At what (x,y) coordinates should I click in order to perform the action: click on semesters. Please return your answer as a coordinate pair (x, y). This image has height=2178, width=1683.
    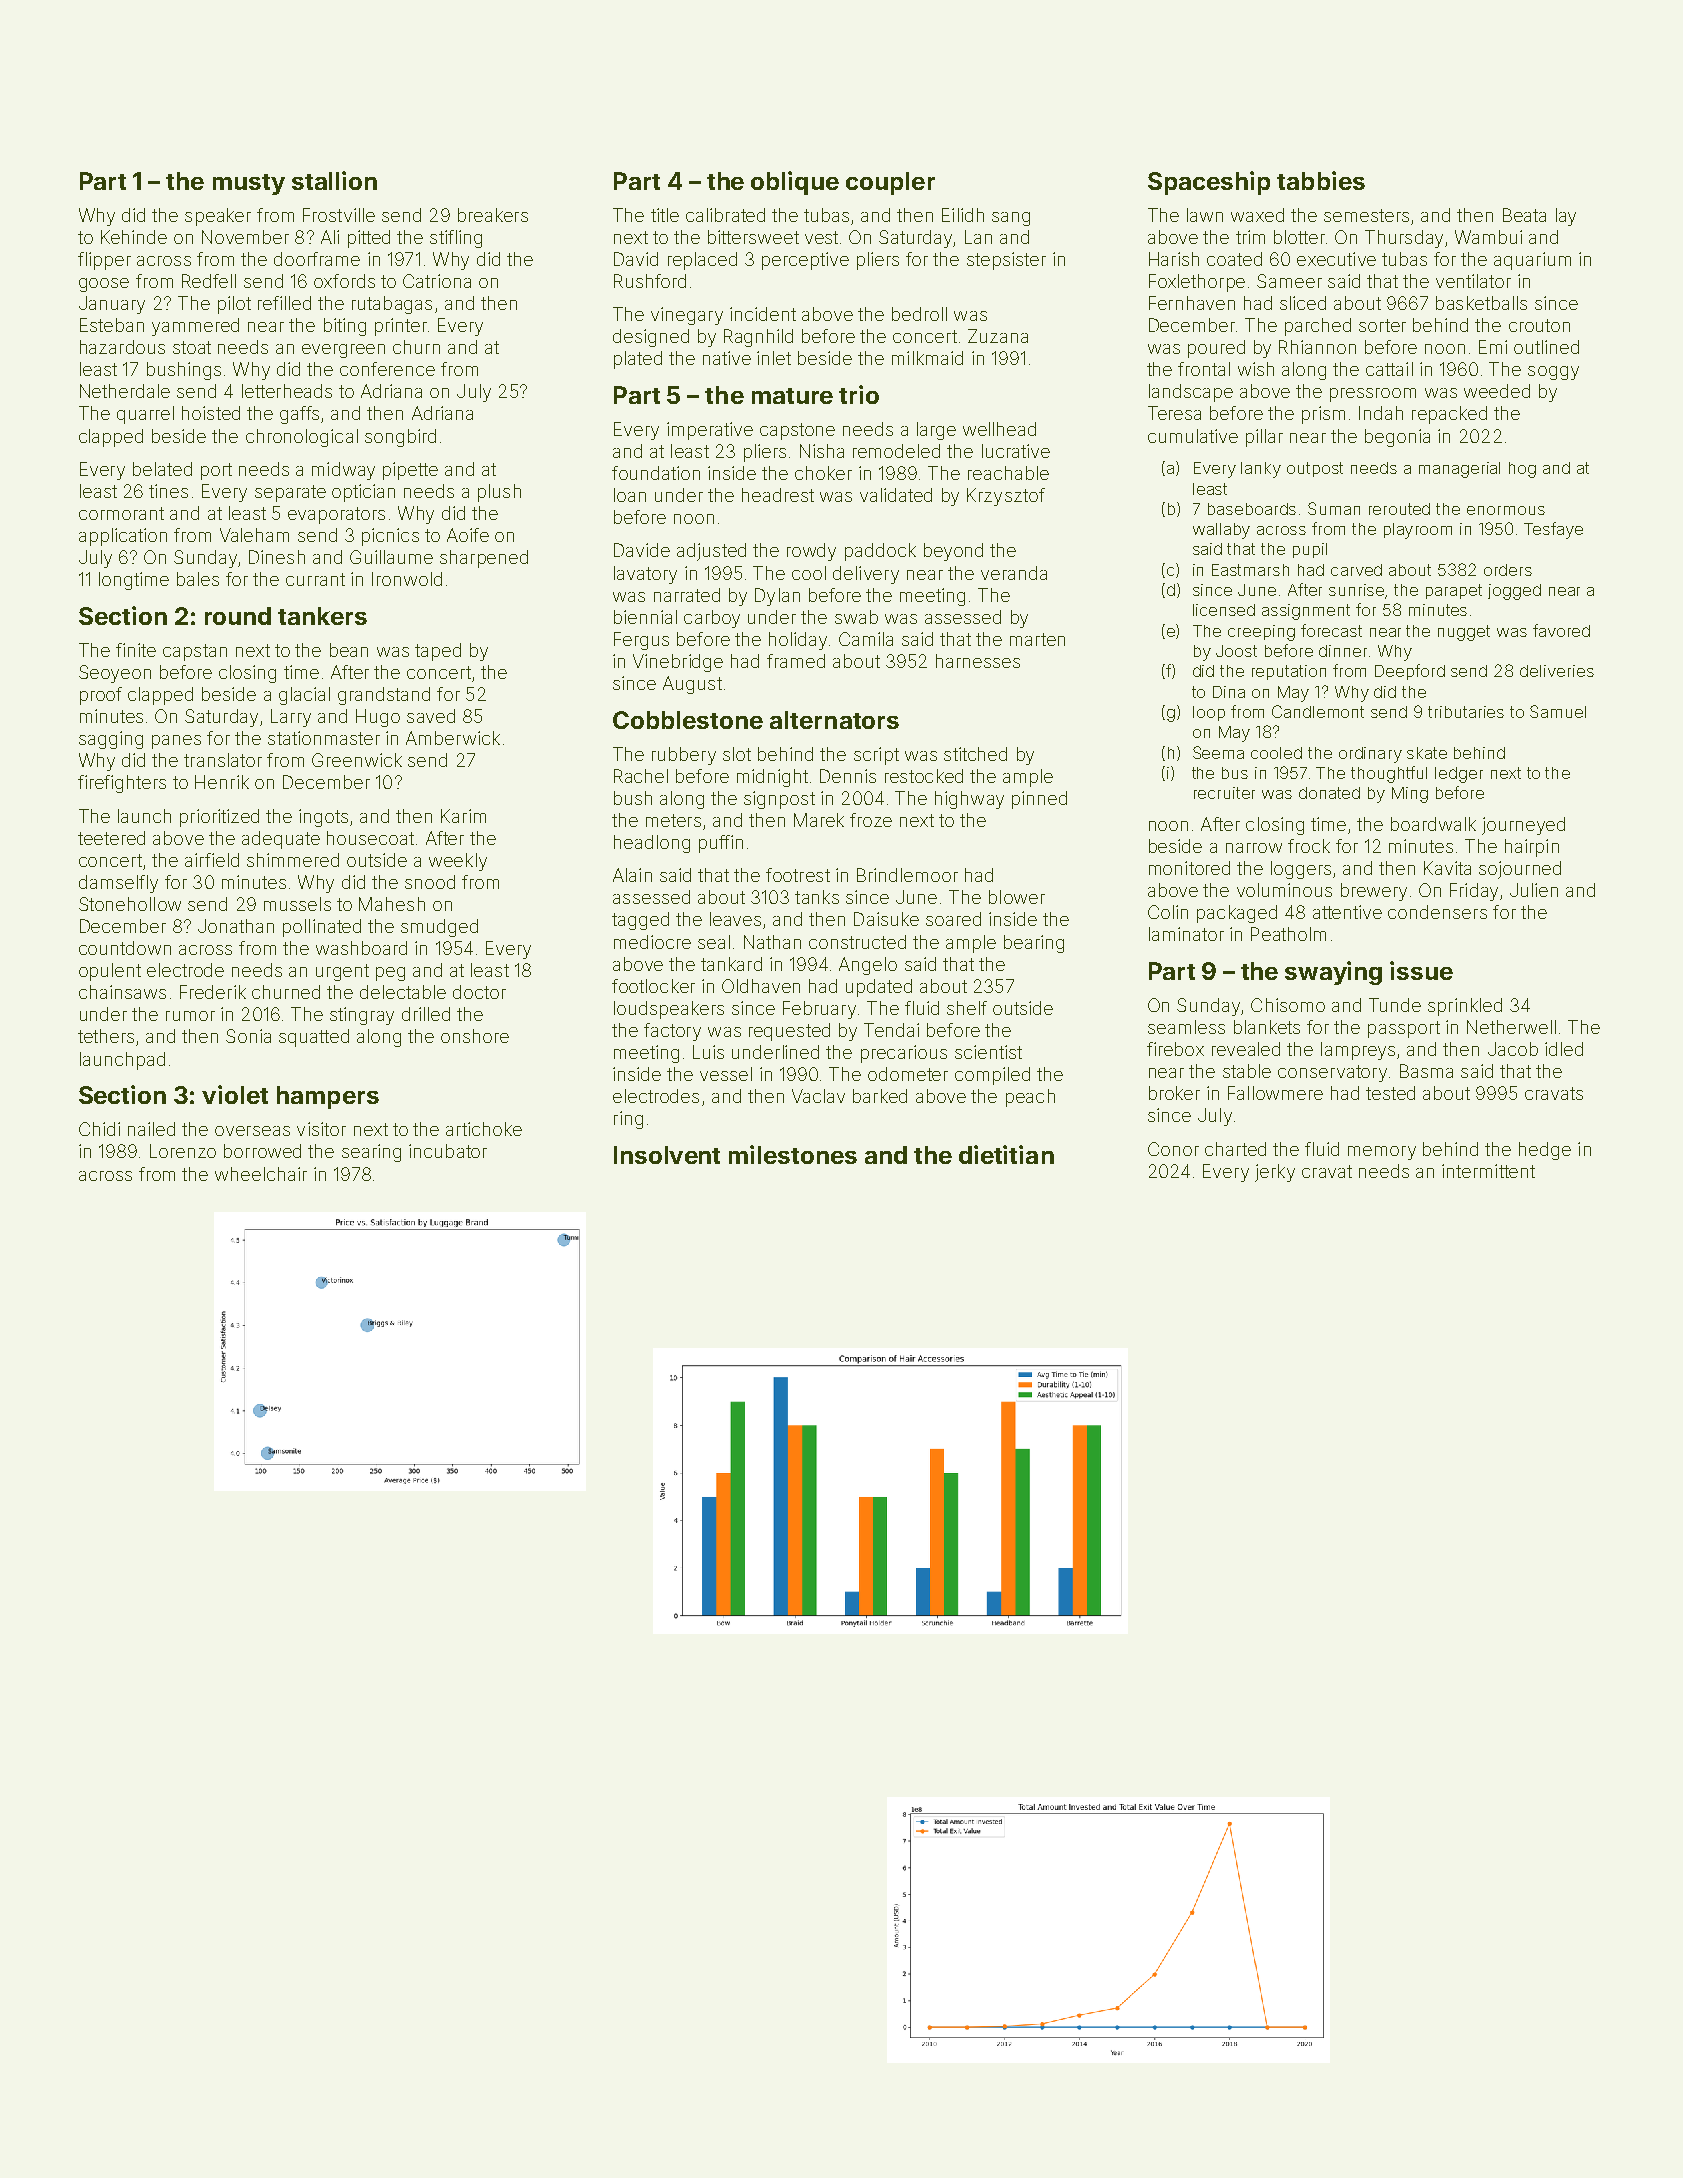
    Looking at the image, I should click on (1366, 215).
